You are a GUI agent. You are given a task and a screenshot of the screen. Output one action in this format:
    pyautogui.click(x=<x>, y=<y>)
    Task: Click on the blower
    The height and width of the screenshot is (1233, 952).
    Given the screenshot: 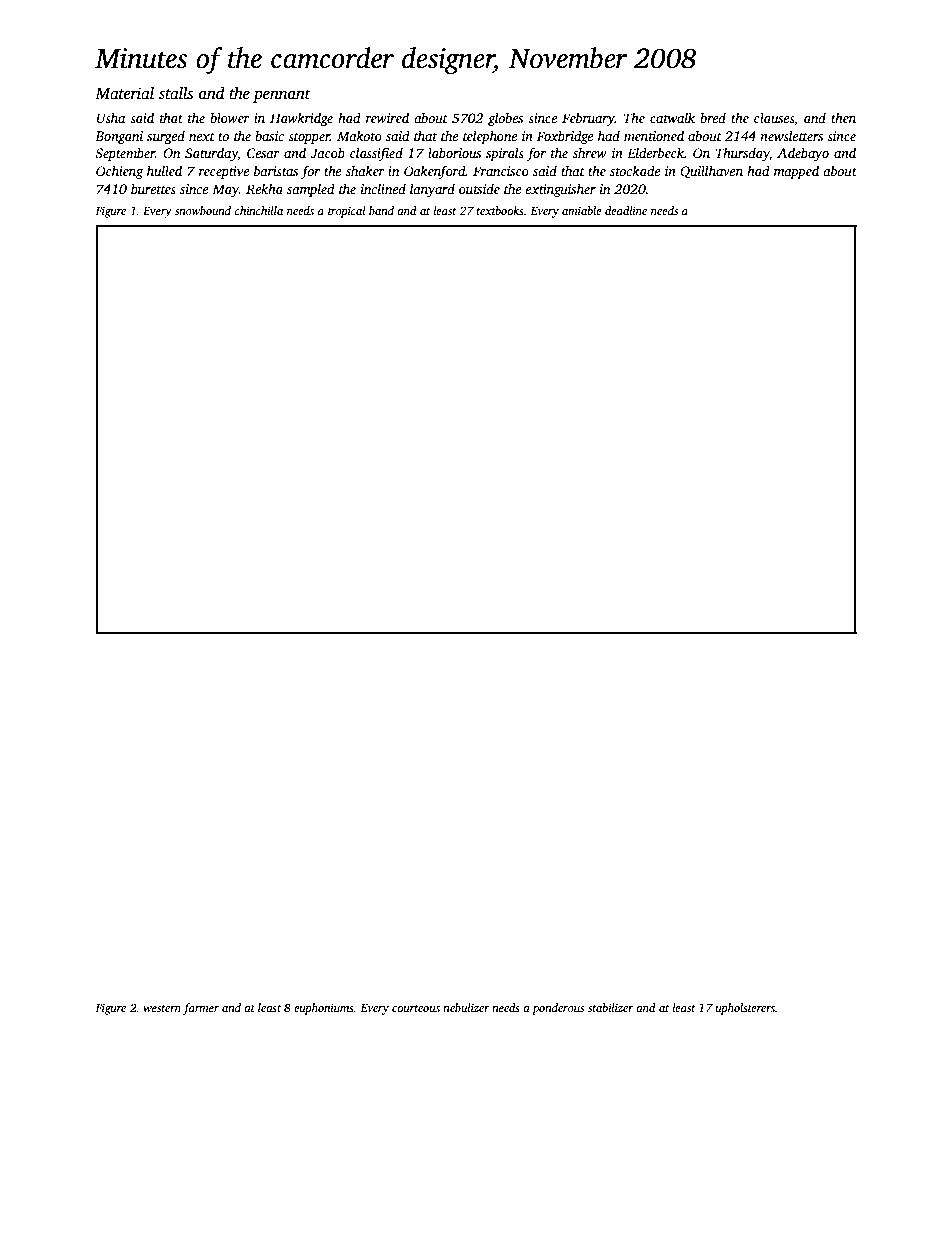 What is the action you would take?
    pyautogui.click(x=230, y=117)
